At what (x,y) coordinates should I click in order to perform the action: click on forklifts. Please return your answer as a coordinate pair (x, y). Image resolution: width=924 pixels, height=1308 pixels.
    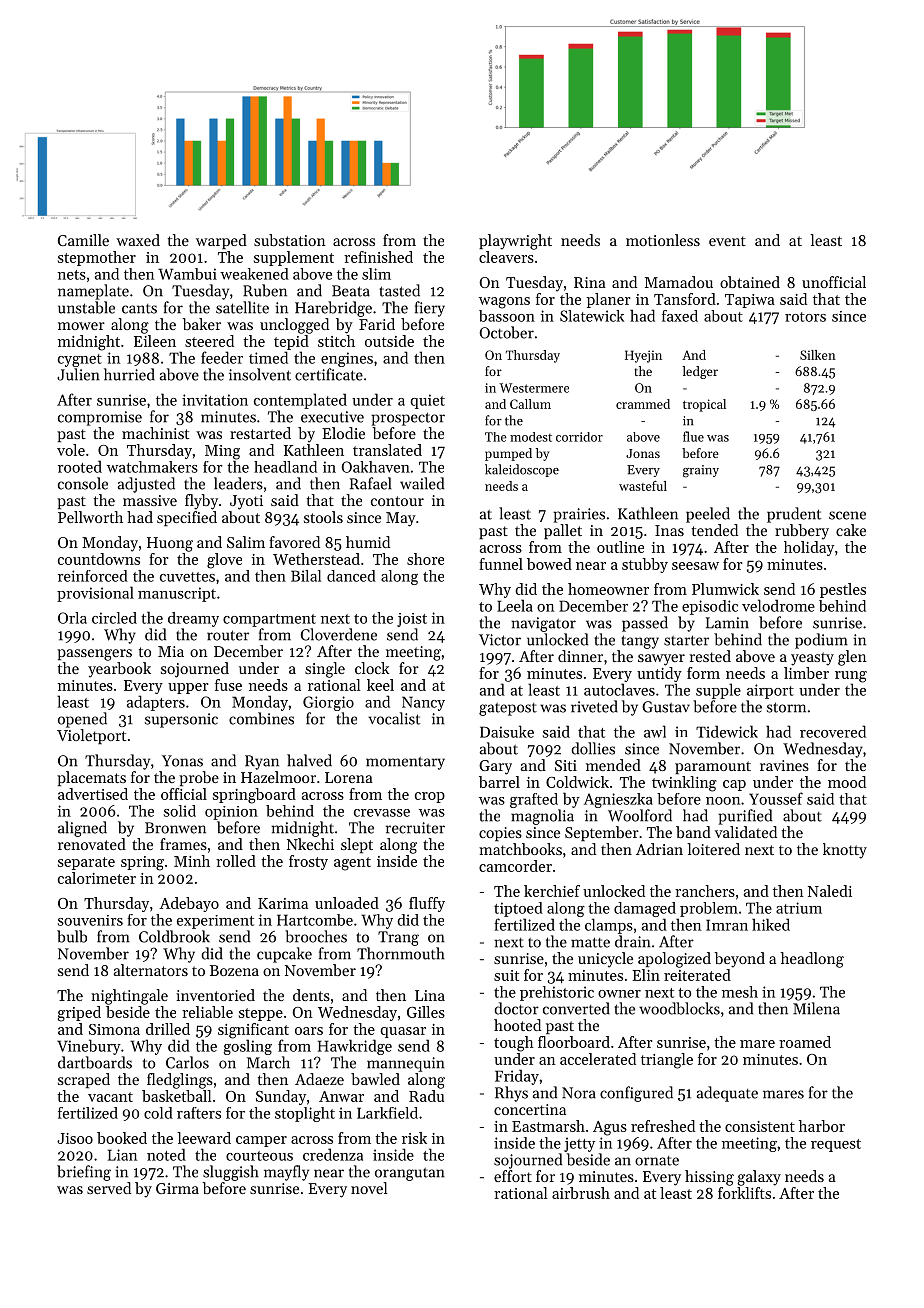
    Looking at the image, I should click on (744, 1193).
